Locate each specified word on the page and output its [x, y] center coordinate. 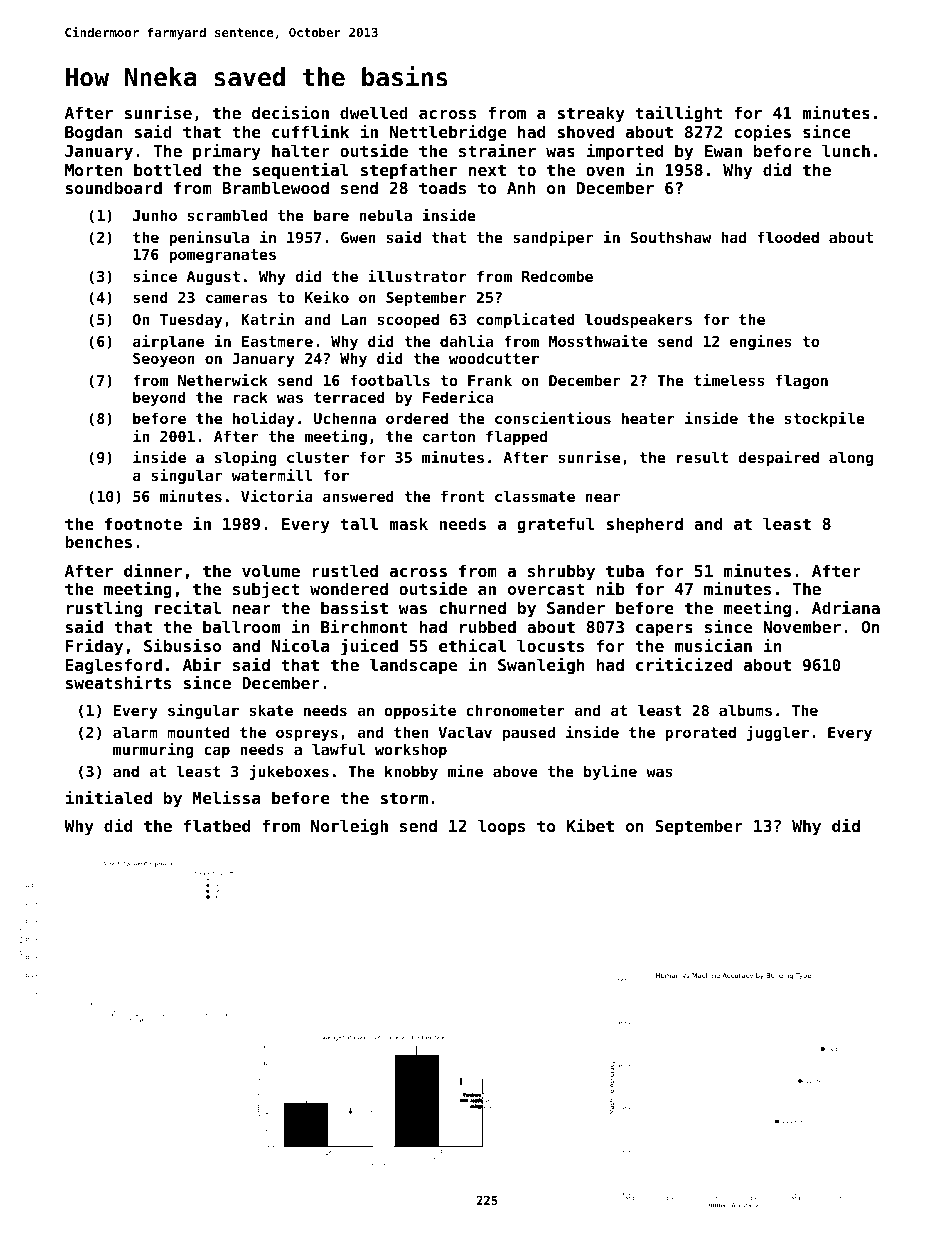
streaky [591, 114]
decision [290, 112]
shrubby [561, 572]
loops [501, 827]
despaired [779, 458]
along [851, 458]
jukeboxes [289, 772]
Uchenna [345, 418]
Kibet [590, 825]
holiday [264, 419]
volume [271, 570]
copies [762, 133]
